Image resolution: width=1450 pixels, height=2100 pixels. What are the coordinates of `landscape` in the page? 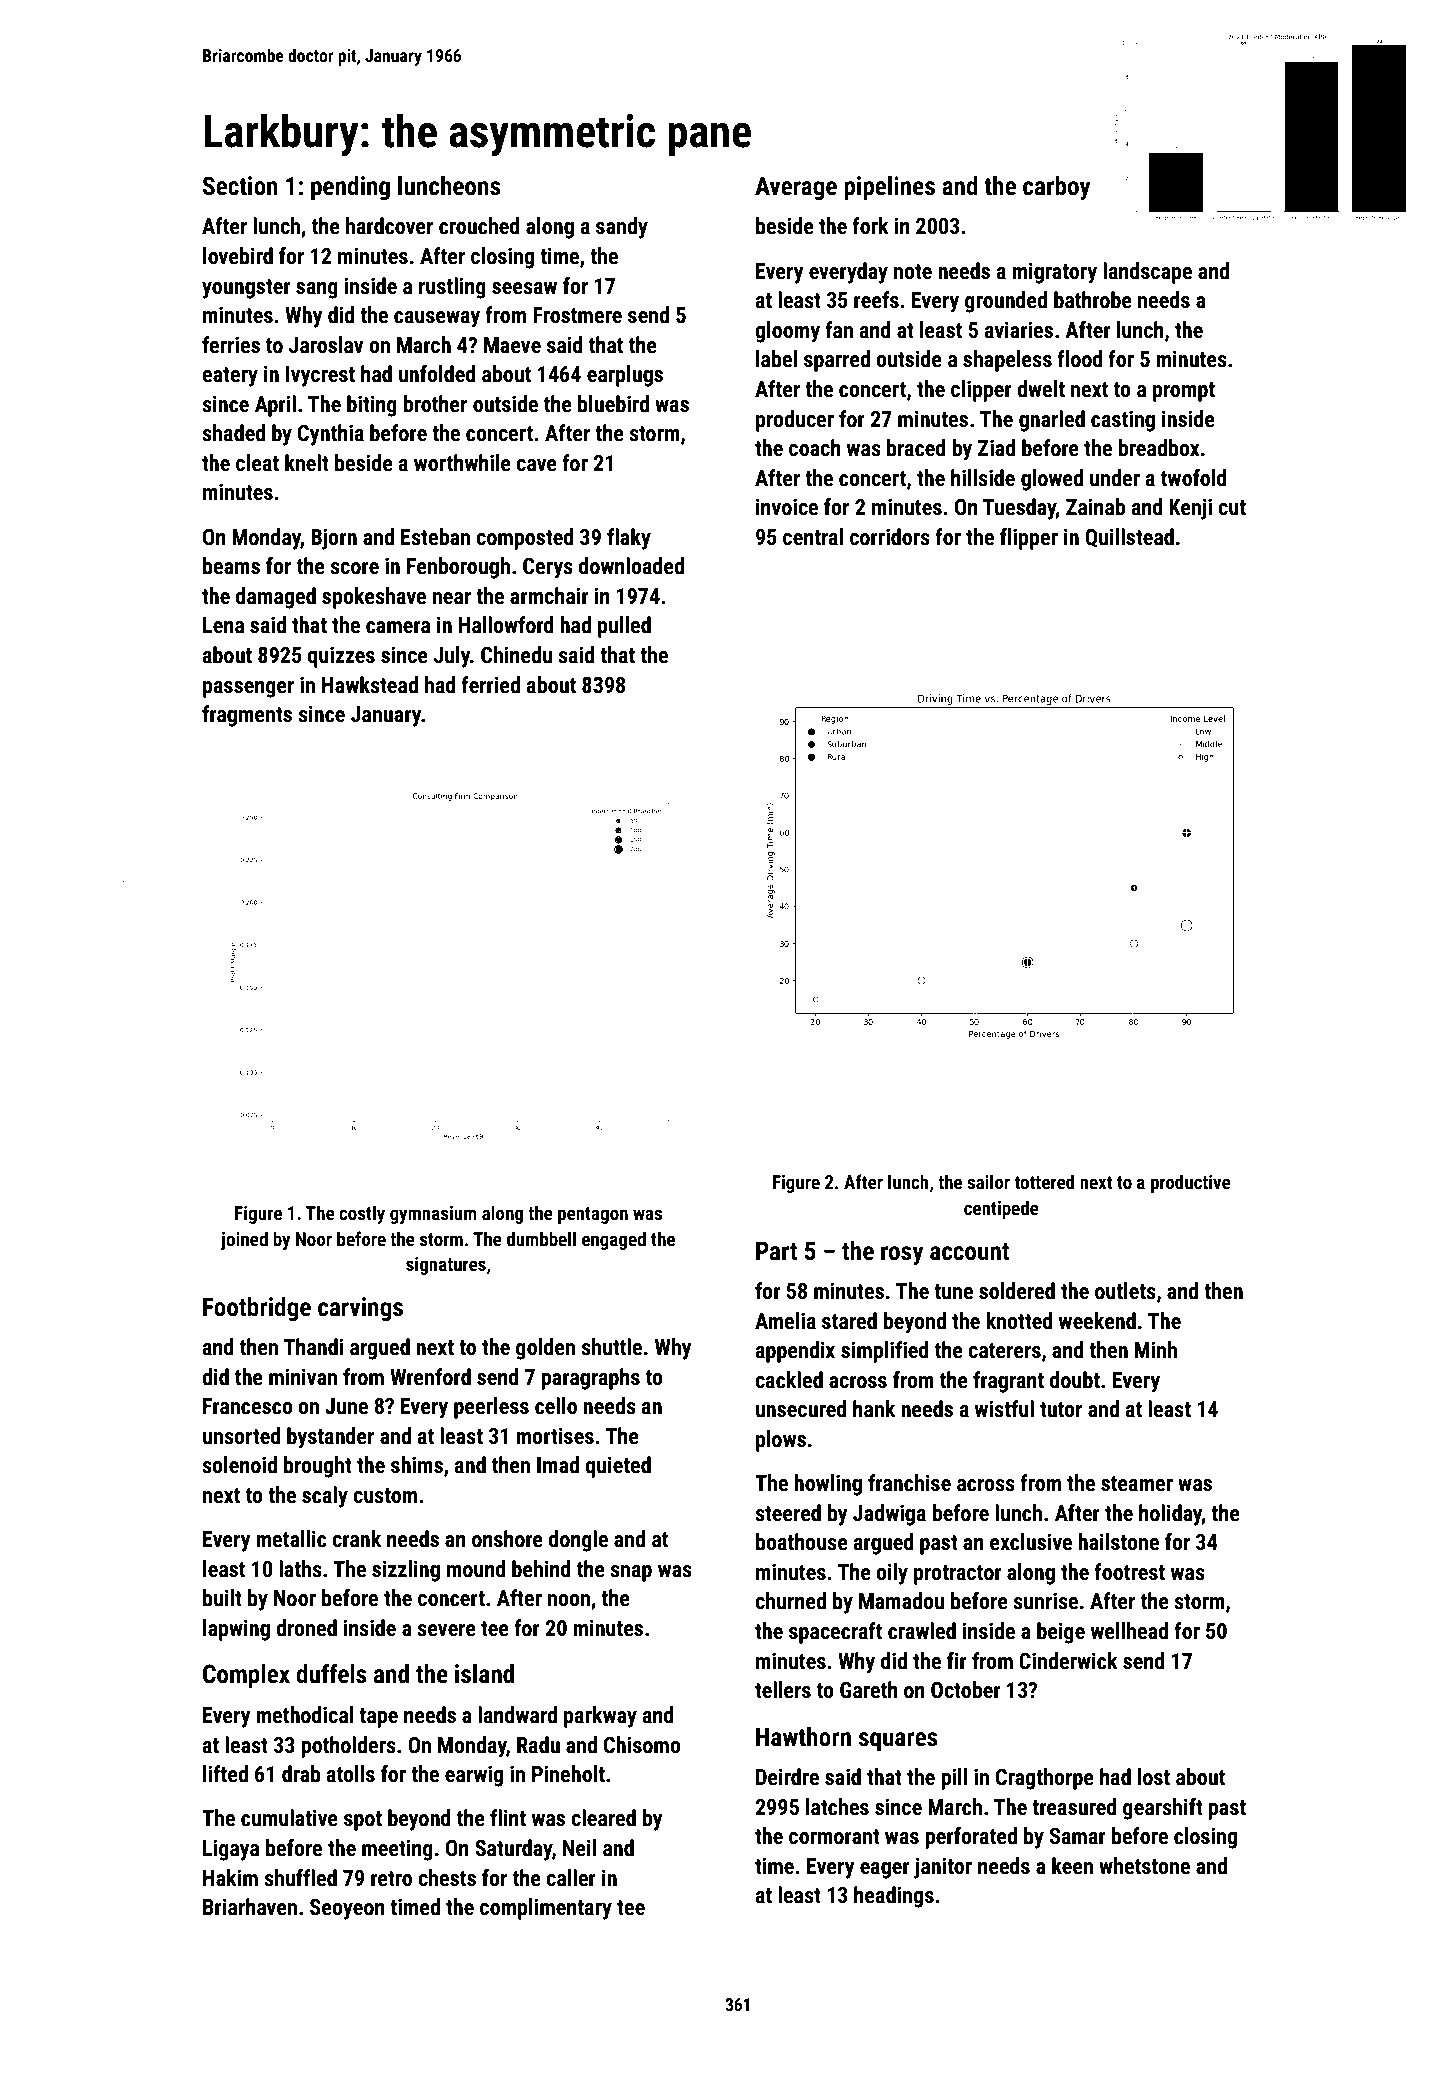 It's located at (1147, 273).
